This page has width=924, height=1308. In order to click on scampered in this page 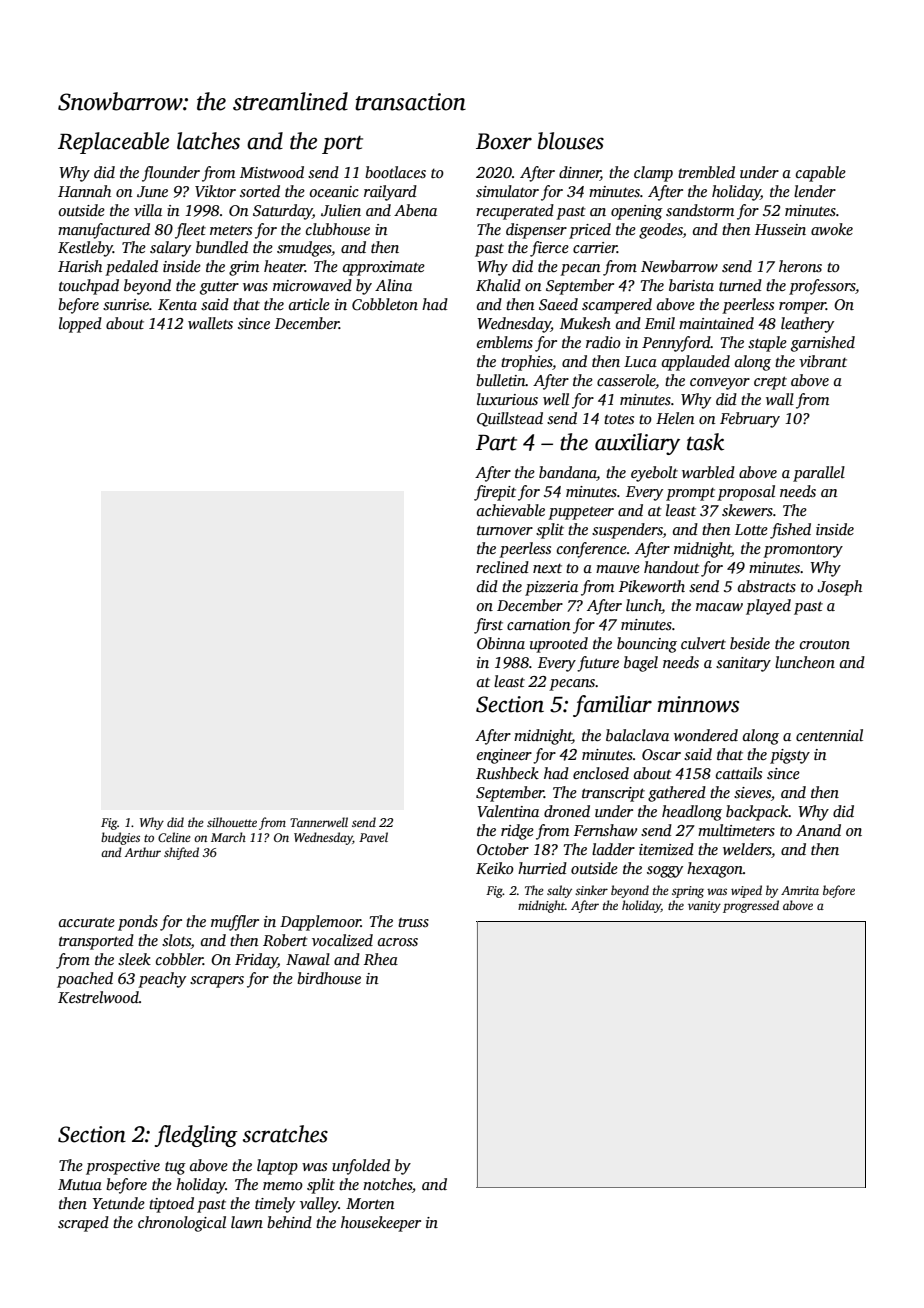, I will do `click(617, 306)`.
